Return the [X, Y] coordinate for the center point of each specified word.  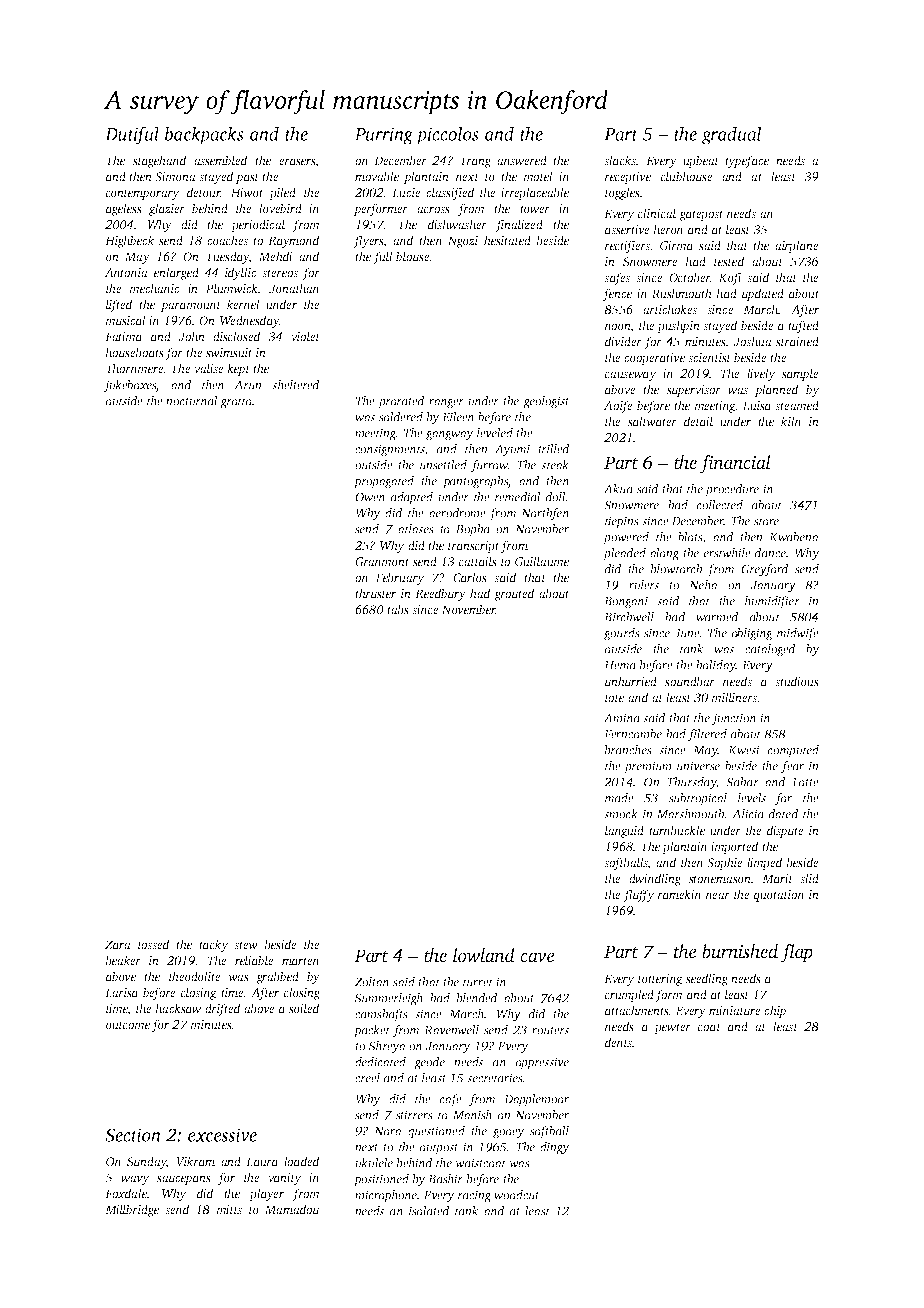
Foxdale [126, 1193]
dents [618, 1042]
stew [246, 945]
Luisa [757, 405]
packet [372, 1031]
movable [377, 176]
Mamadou [292, 1209]
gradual [732, 135]
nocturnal [192, 401]
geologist [546, 402]
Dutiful [132, 135]
